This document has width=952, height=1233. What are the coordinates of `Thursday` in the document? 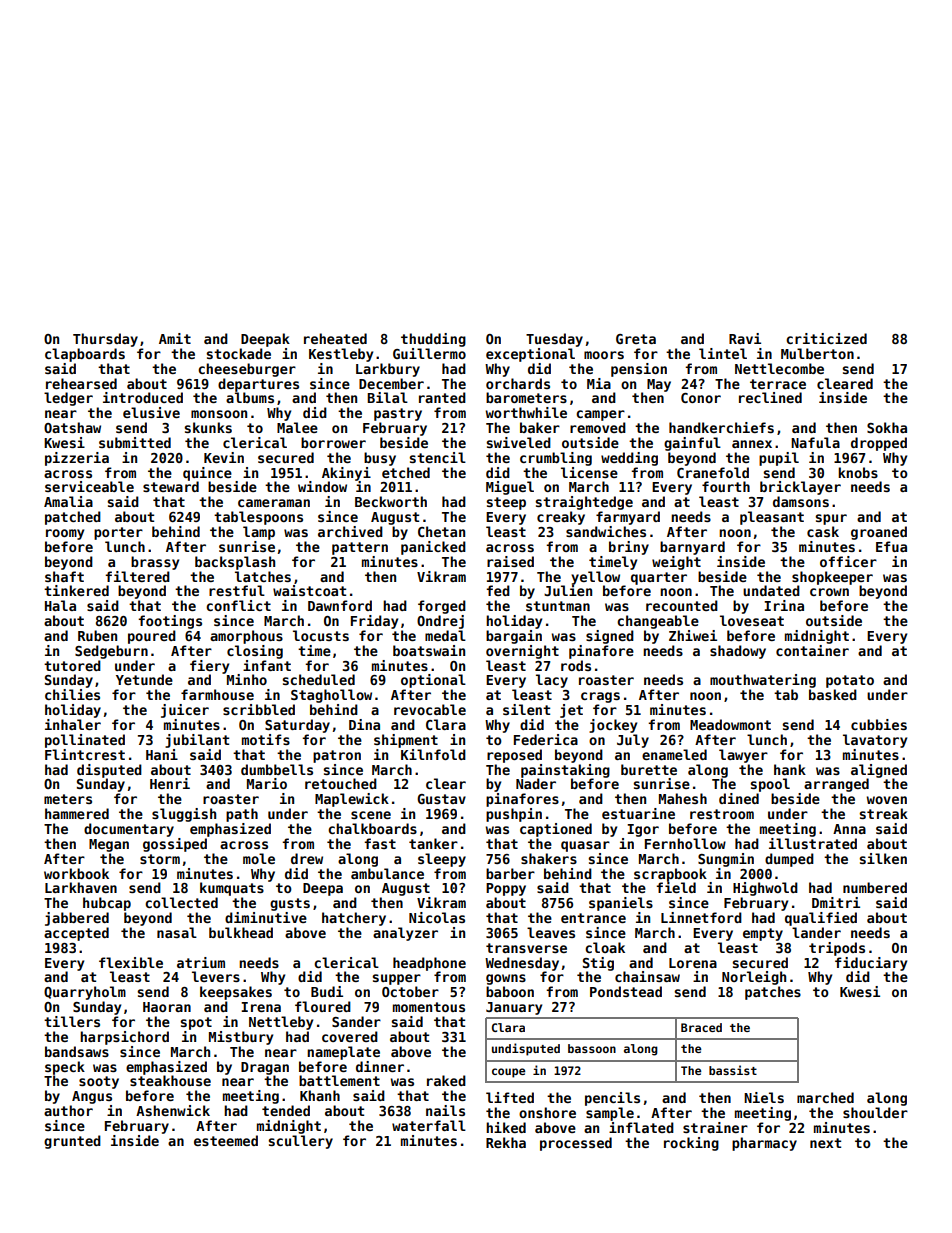 It's located at (105, 340).
